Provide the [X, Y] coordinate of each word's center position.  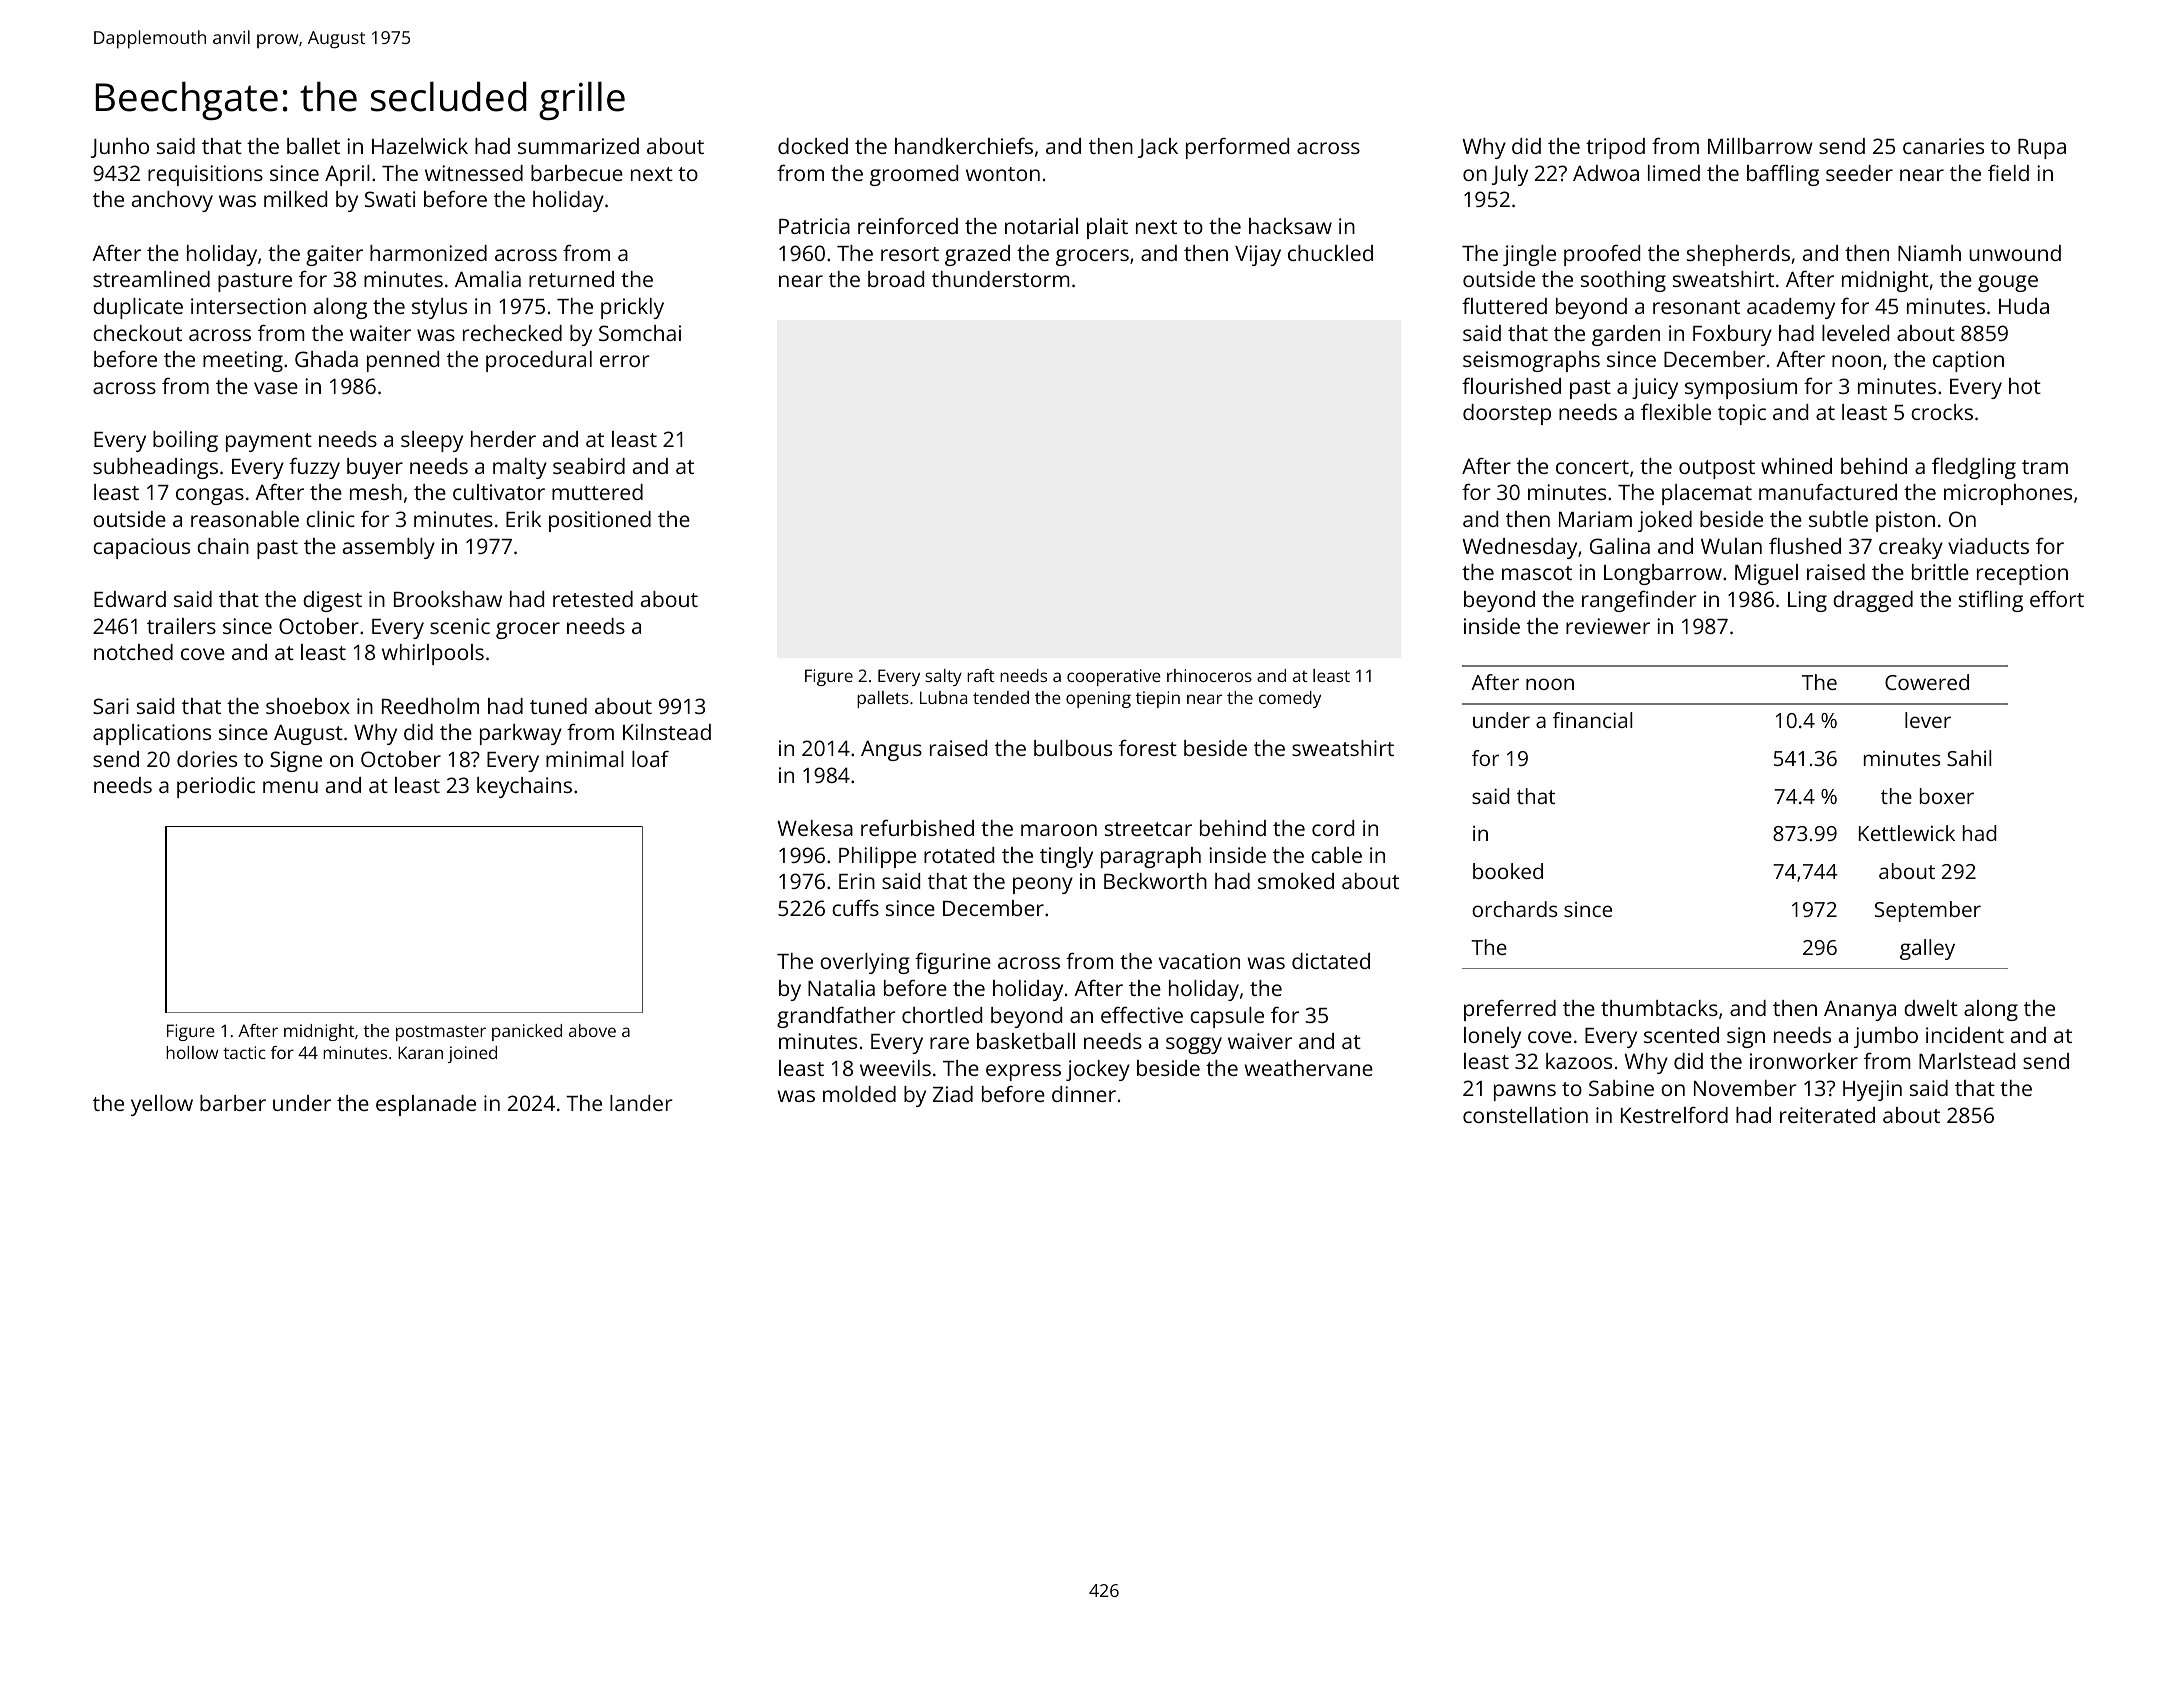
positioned [600, 521]
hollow [192, 1052]
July [1510, 175]
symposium [1741, 388]
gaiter [334, 255]
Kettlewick [1907, 833]
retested [593, 599]
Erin [857, 881]
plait [1107, 228]
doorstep [1507, 414]
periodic [216, 787]
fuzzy [314, 468]
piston [1905, 521]
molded [859, 1094]
